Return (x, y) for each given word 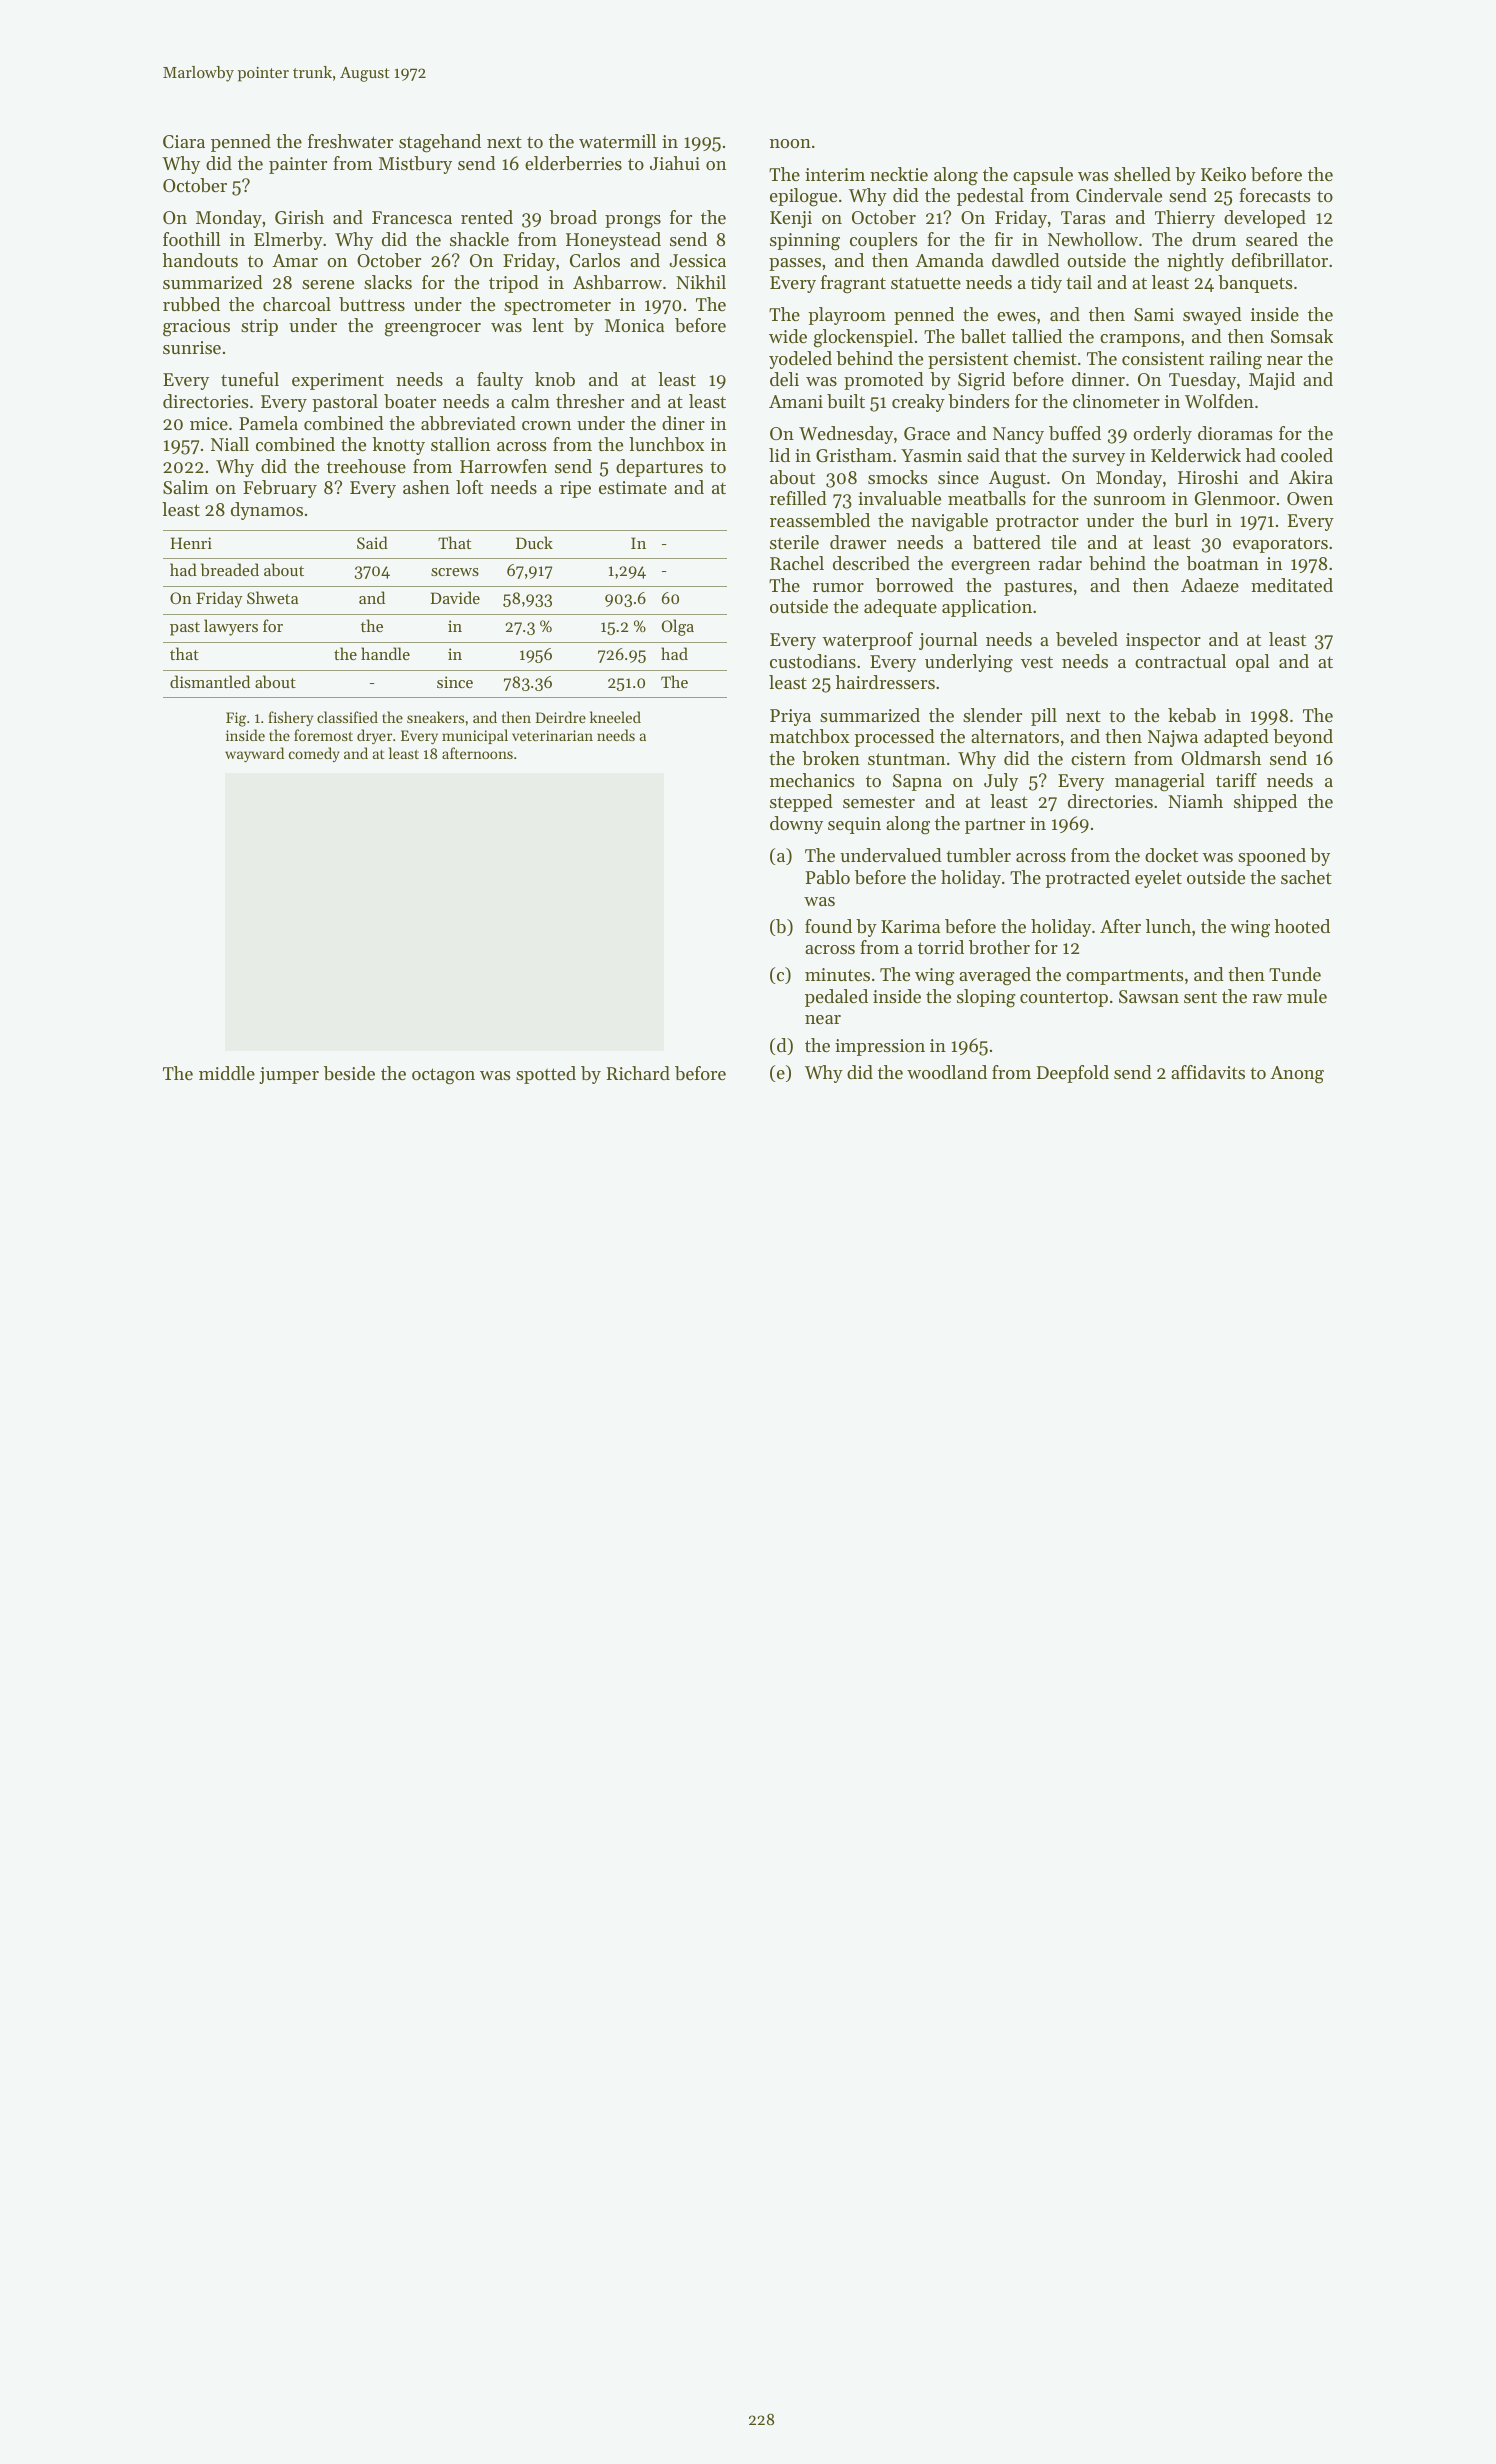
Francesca (412, 217)
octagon (443, 1076)
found (828, 926)
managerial (1160, 782)
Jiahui (675, 163)
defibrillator (1280, 260)
